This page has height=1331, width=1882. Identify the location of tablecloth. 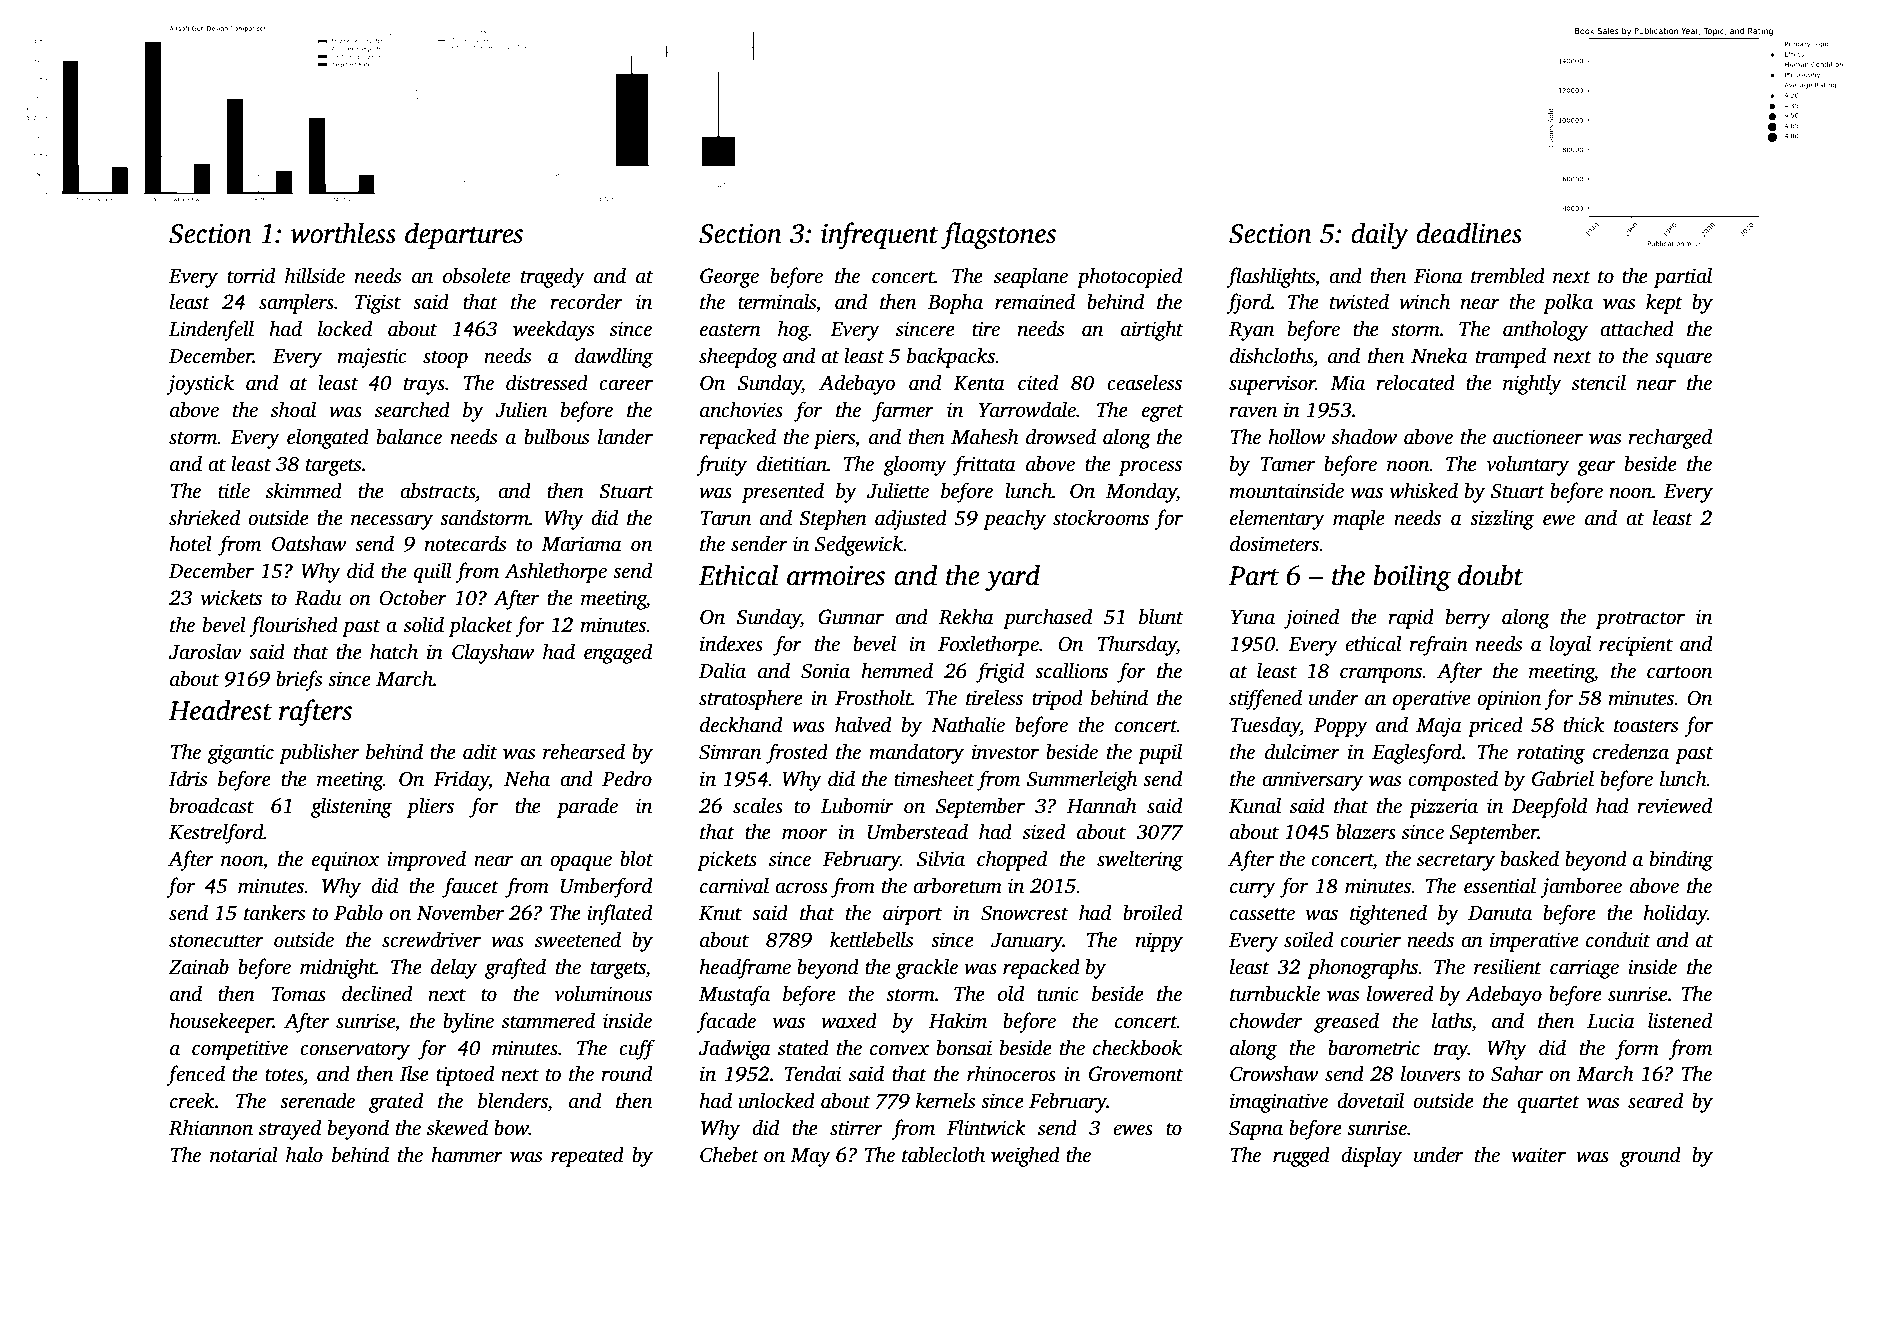
(943, 1154).
